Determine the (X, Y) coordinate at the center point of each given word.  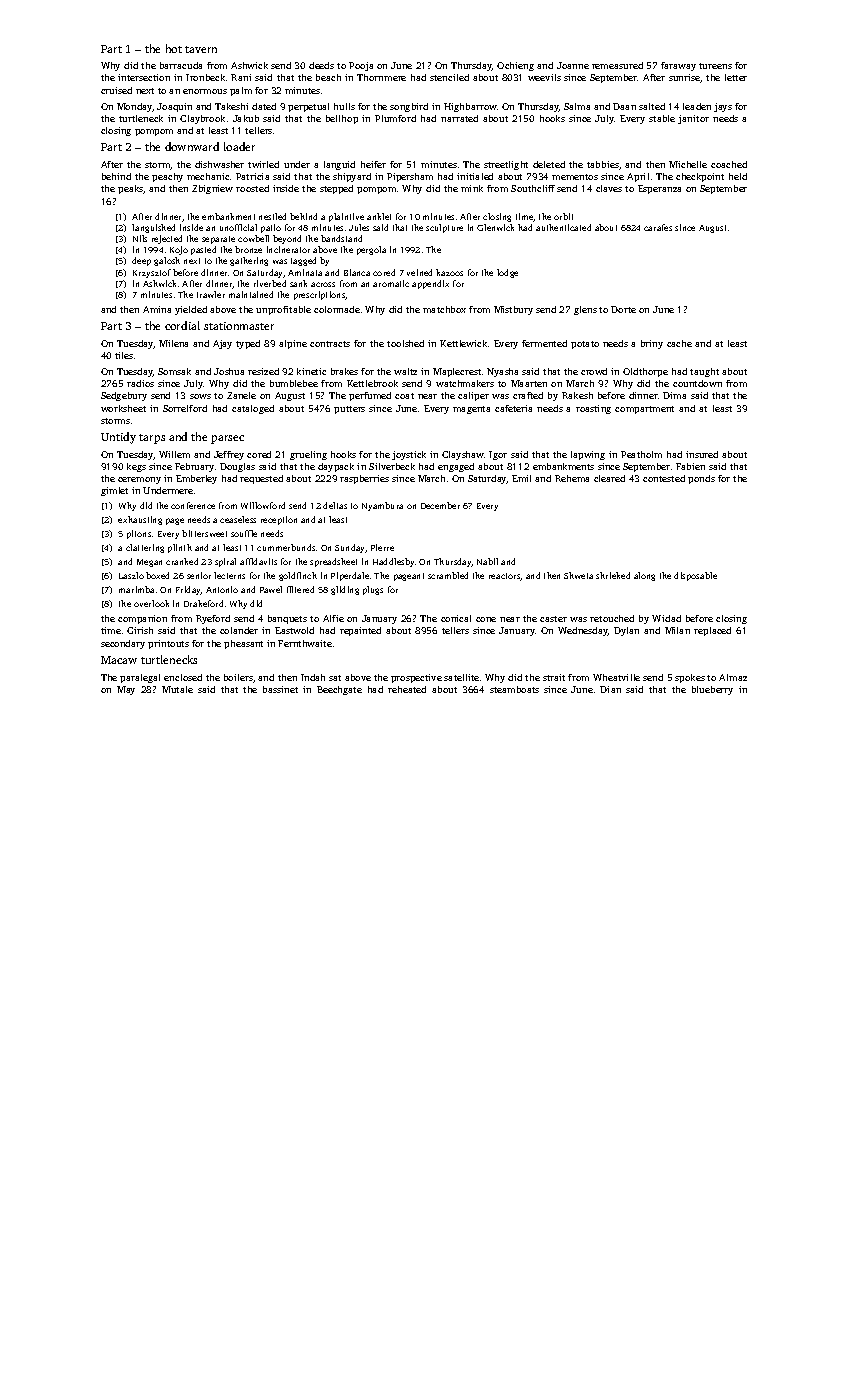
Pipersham (410, 177)
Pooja (361, 66)
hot (174, 48)
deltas (335, 505)
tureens (715, 66)
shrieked (613, 575)
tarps (152, 439)
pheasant (243, 644)
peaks (131, 189)
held (738, 176)
